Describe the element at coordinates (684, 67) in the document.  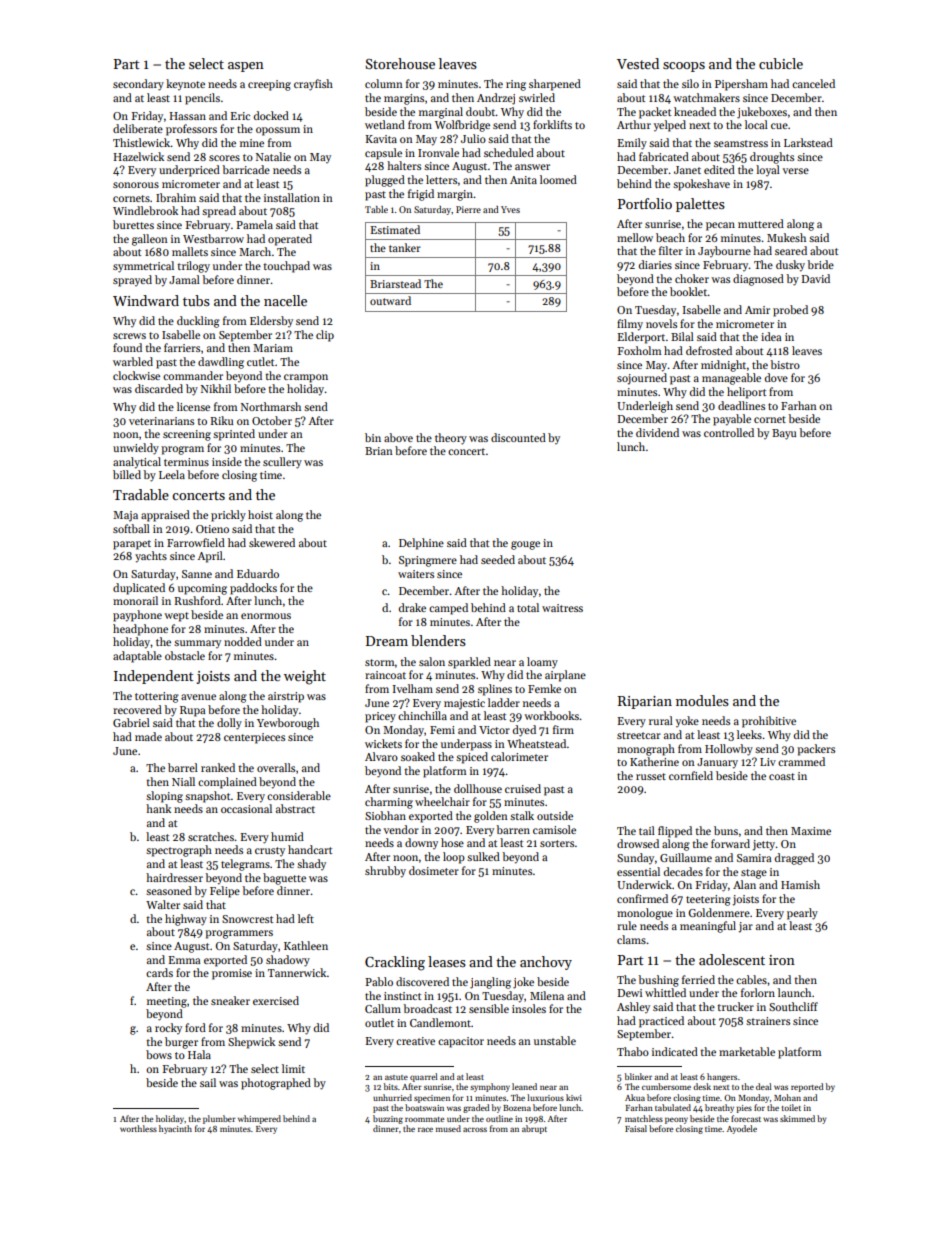
I see `scoops` at that location.
